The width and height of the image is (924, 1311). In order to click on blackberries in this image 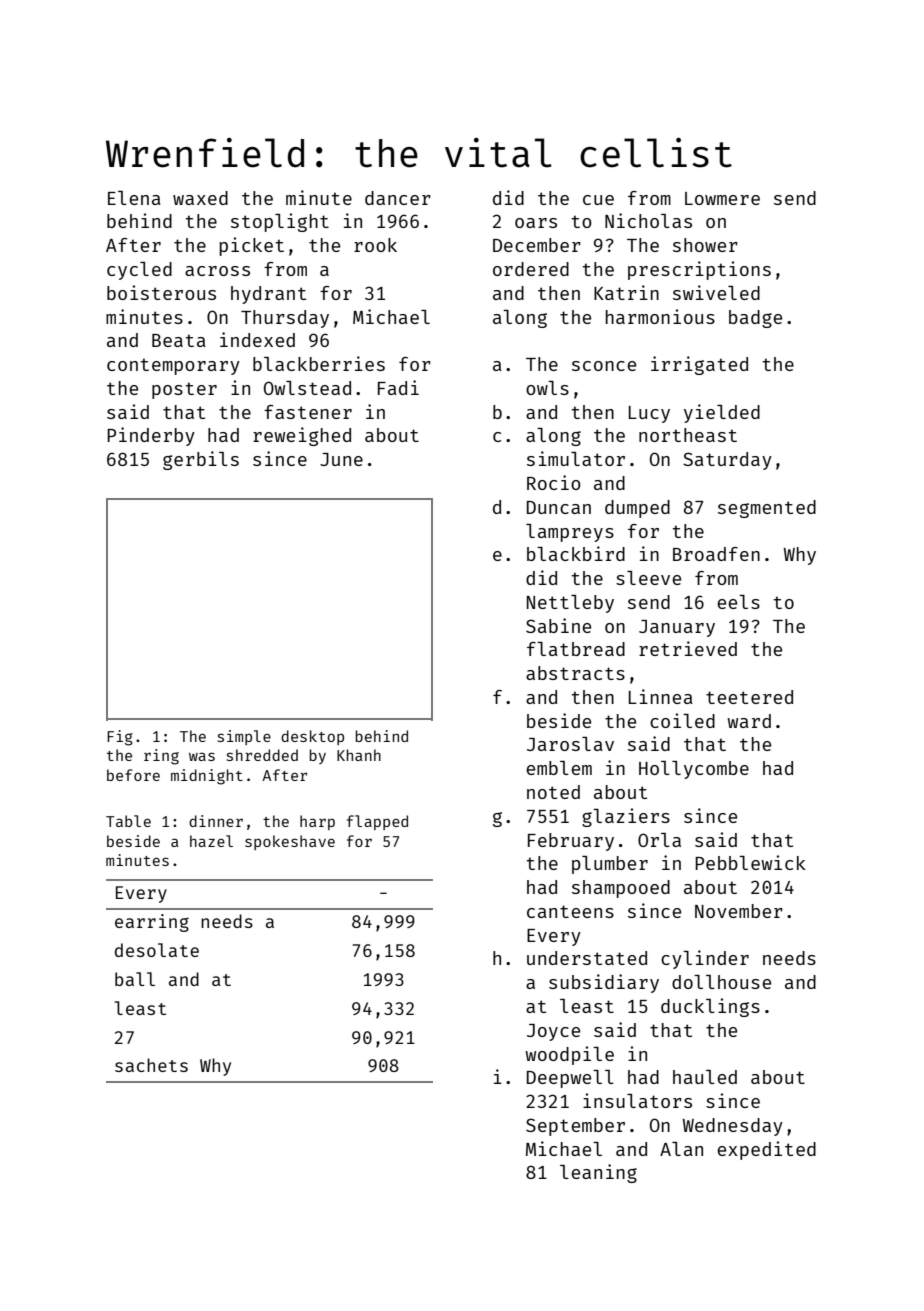, I will do `click(319, 363)`.
